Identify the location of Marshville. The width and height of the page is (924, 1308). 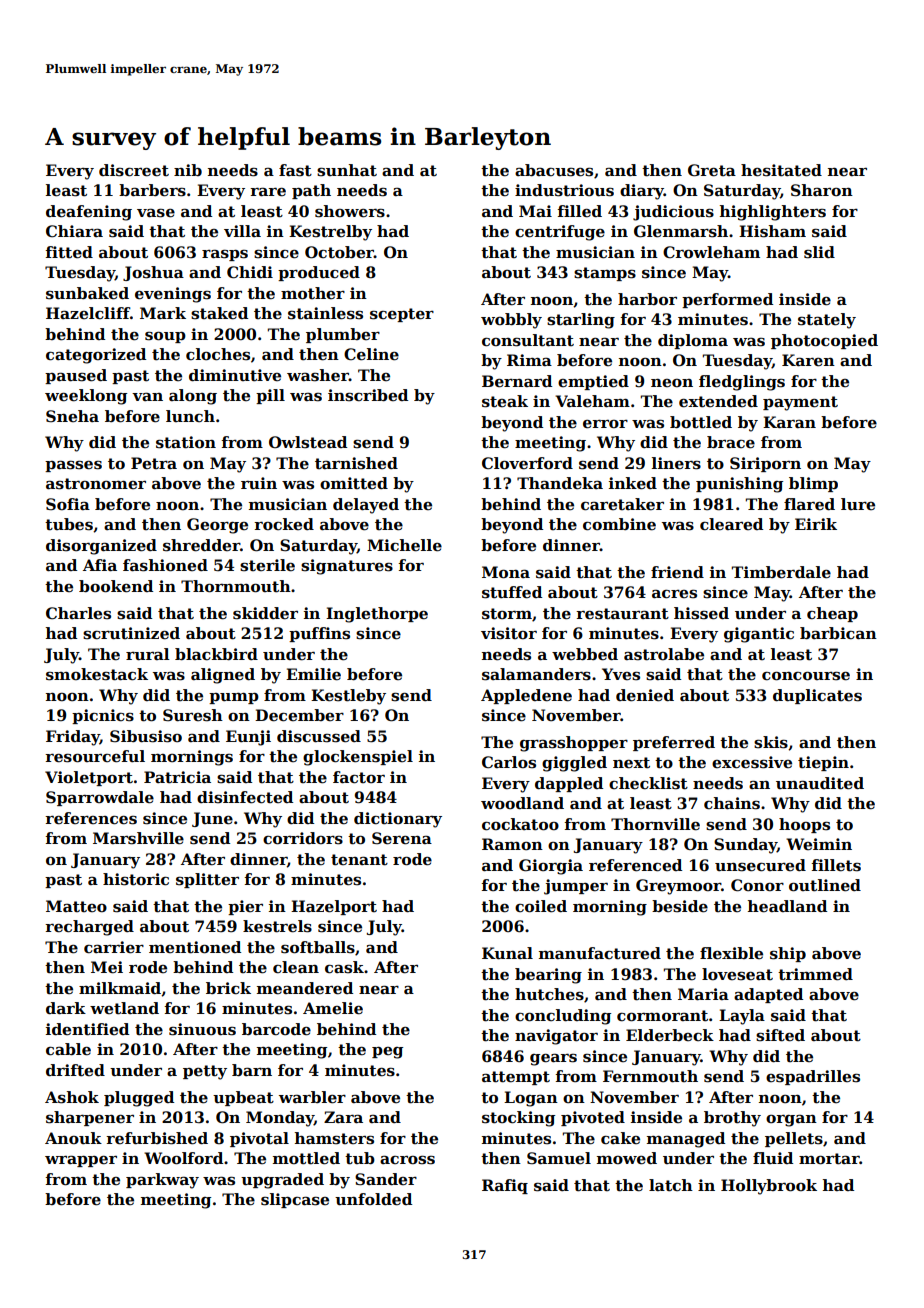
(138, 838).
